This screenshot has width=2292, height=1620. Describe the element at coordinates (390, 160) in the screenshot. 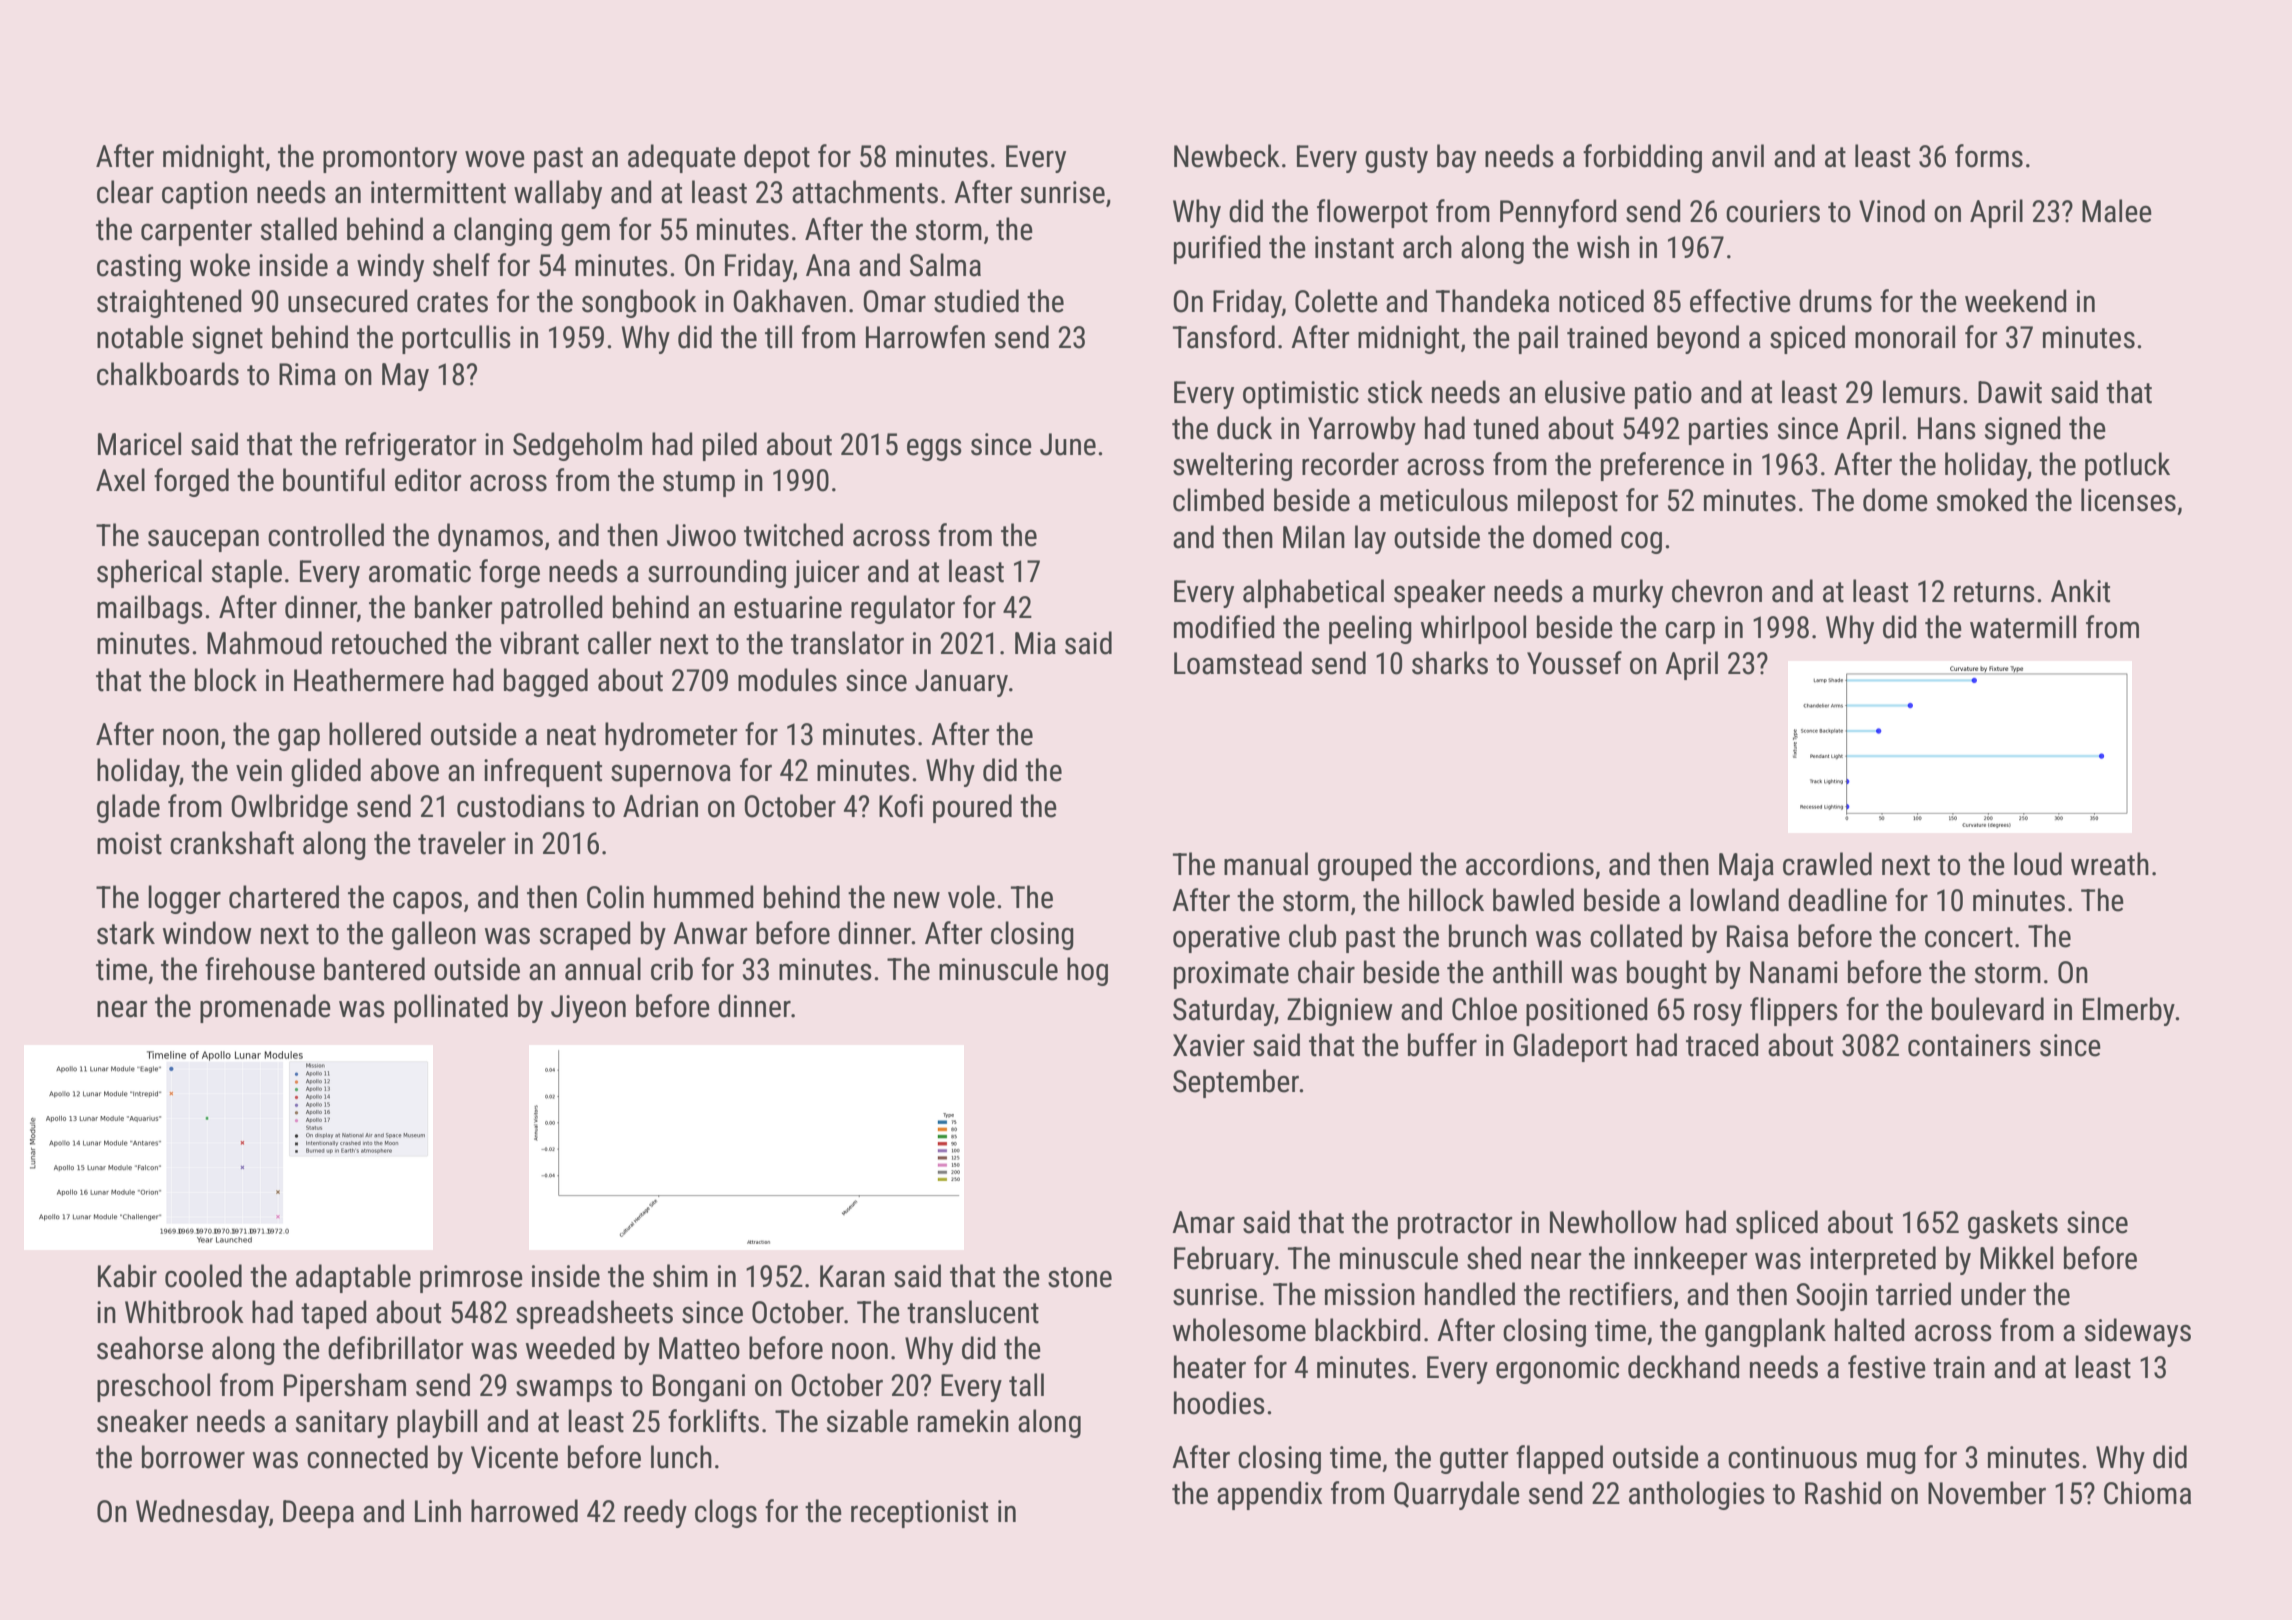

I see `promontory` at that location.
